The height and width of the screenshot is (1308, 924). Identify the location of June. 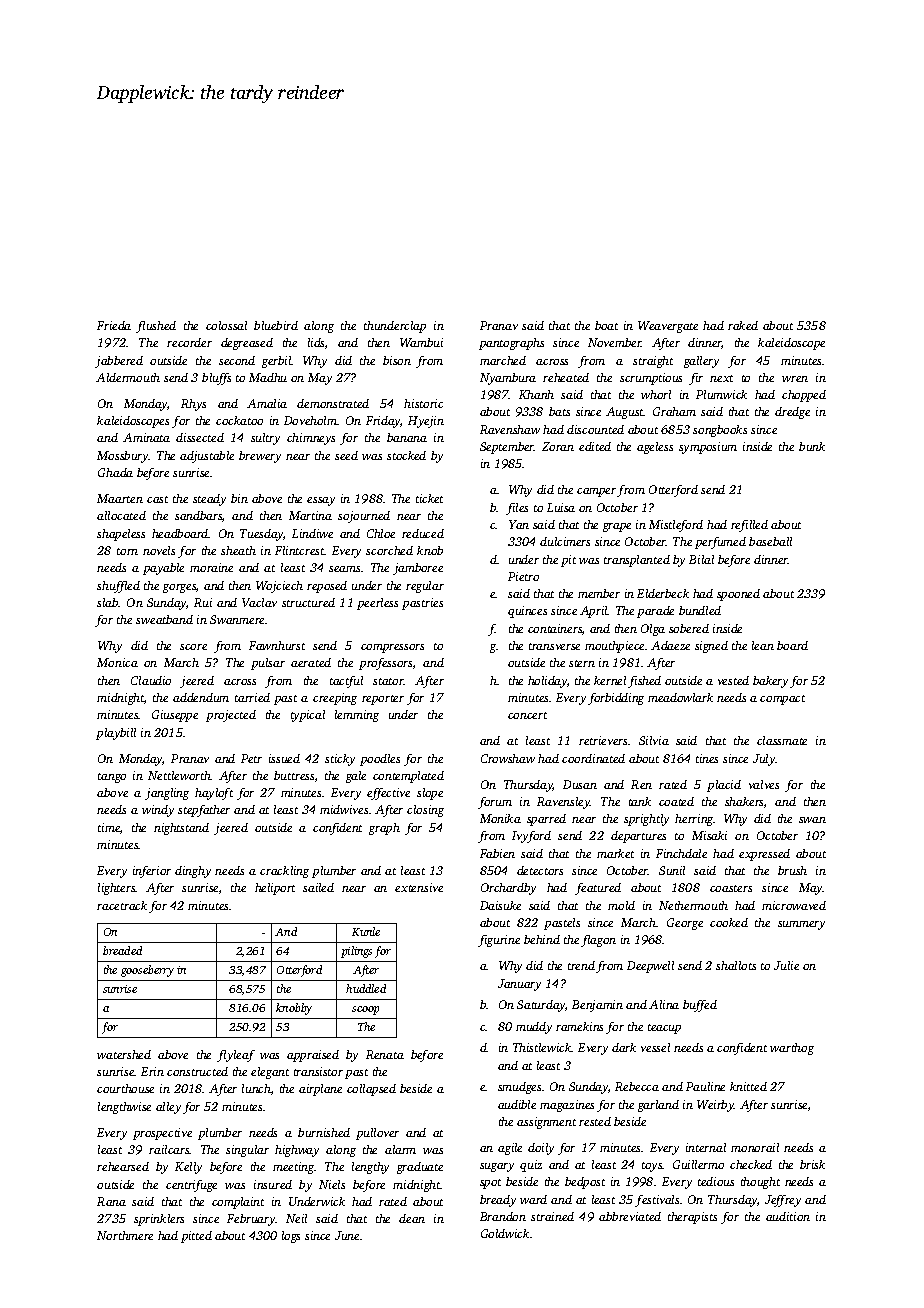
(347, 1235).
